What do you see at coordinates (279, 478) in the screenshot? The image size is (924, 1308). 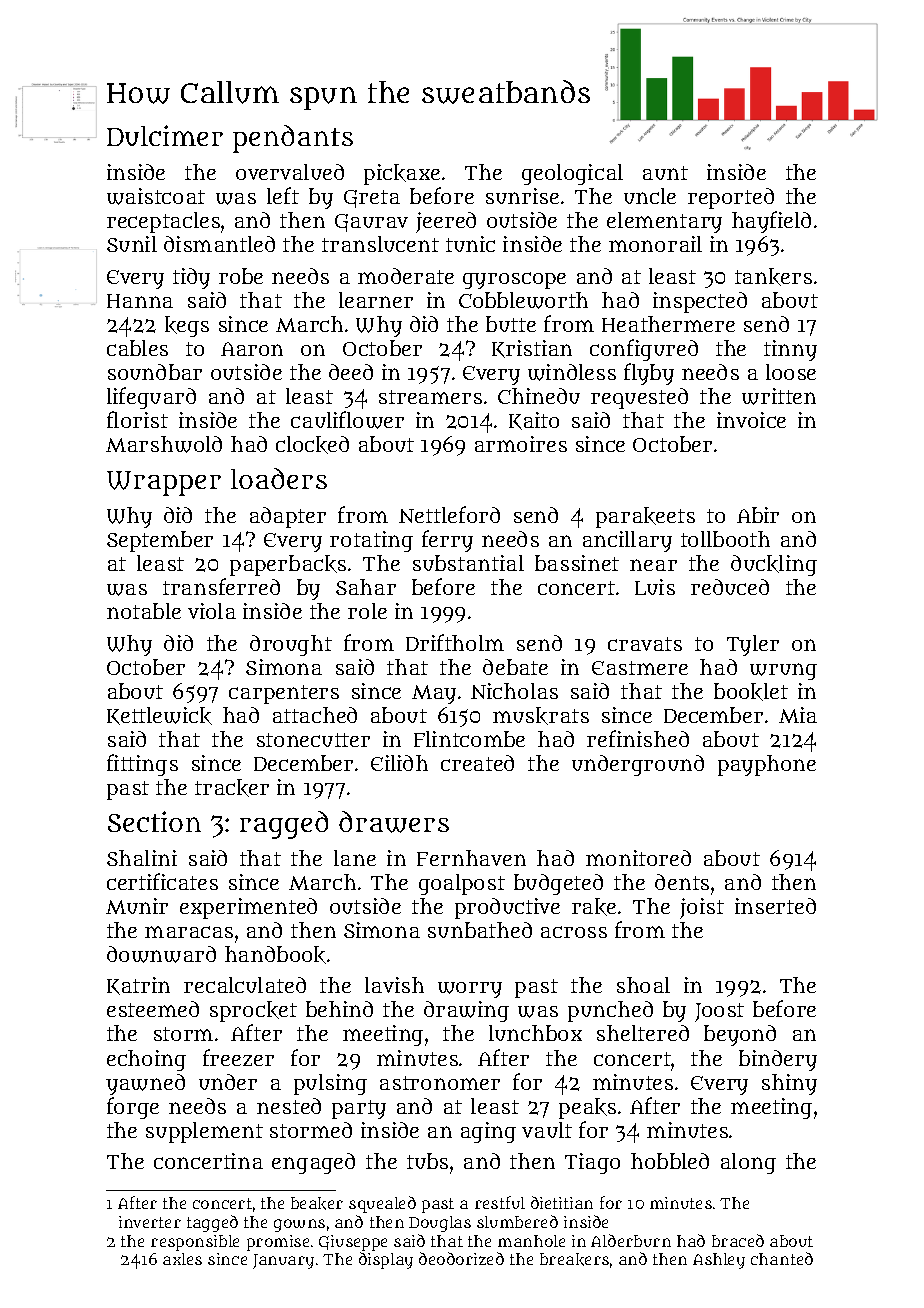 I see `loaders` at bounding box center [279, 478].
